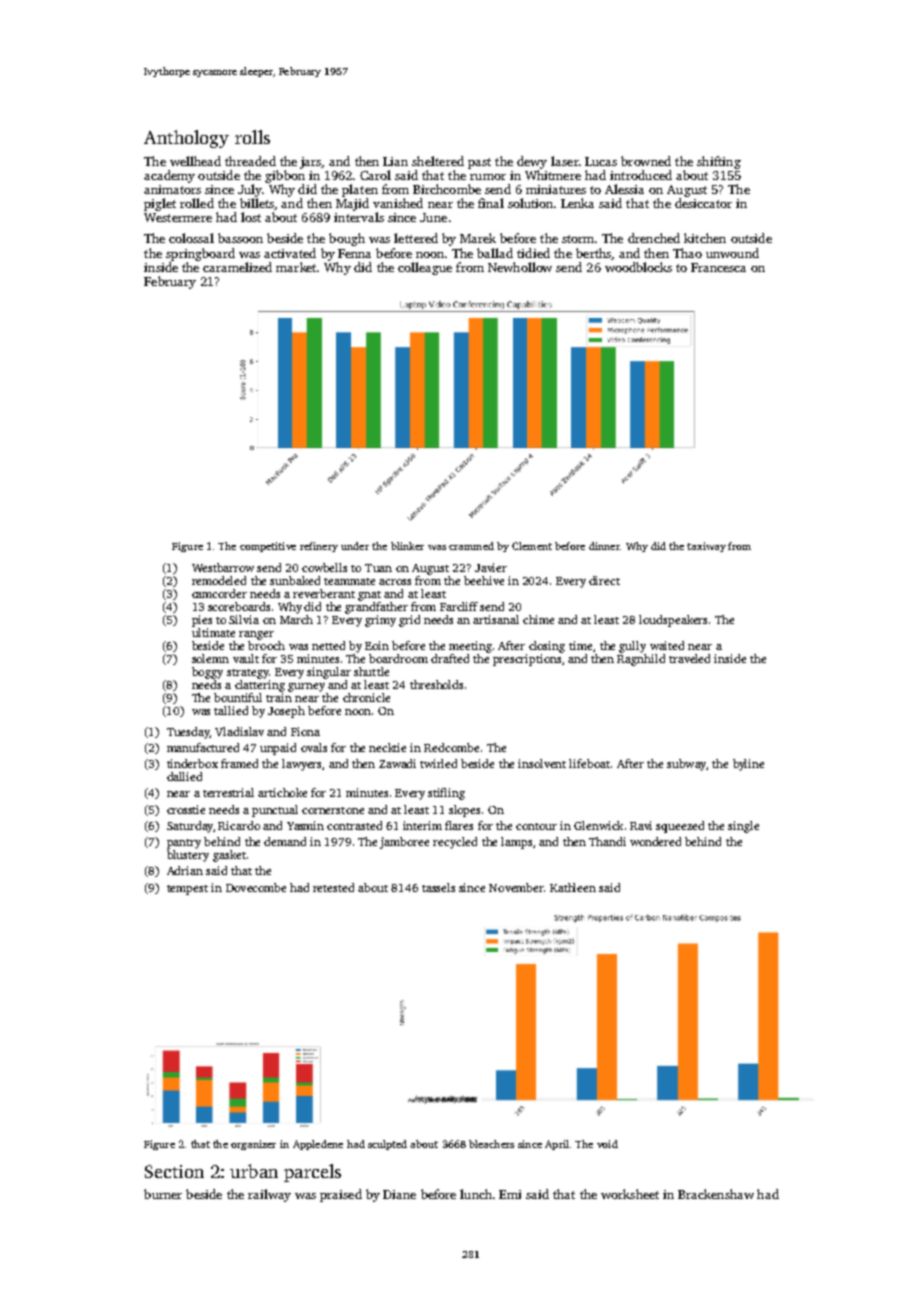  Describe the element at coordinates (455, 843) in the screenshot. I see `recycled` at that location.
